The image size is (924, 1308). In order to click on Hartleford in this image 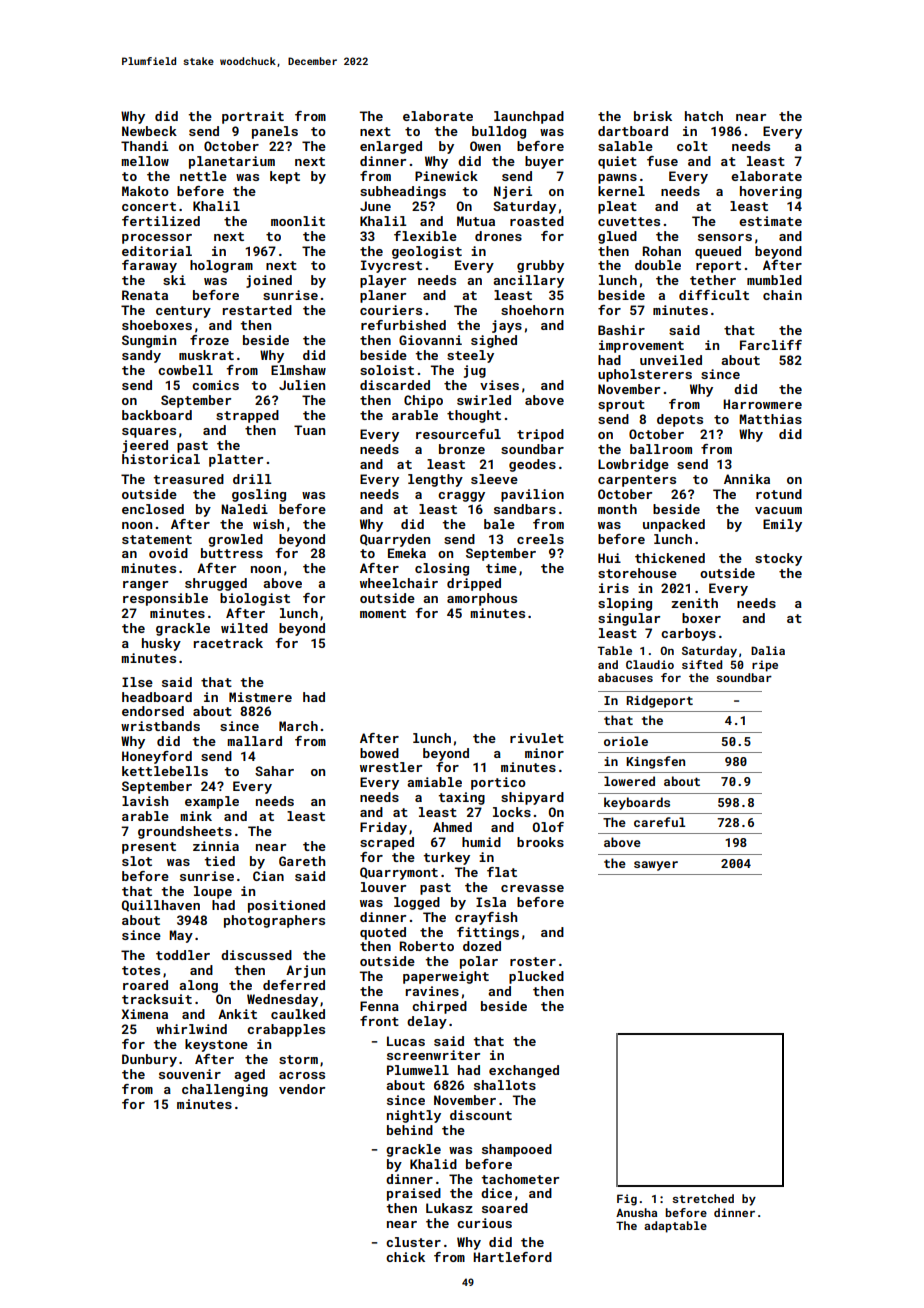, I will do `click(512, 1257)`.
